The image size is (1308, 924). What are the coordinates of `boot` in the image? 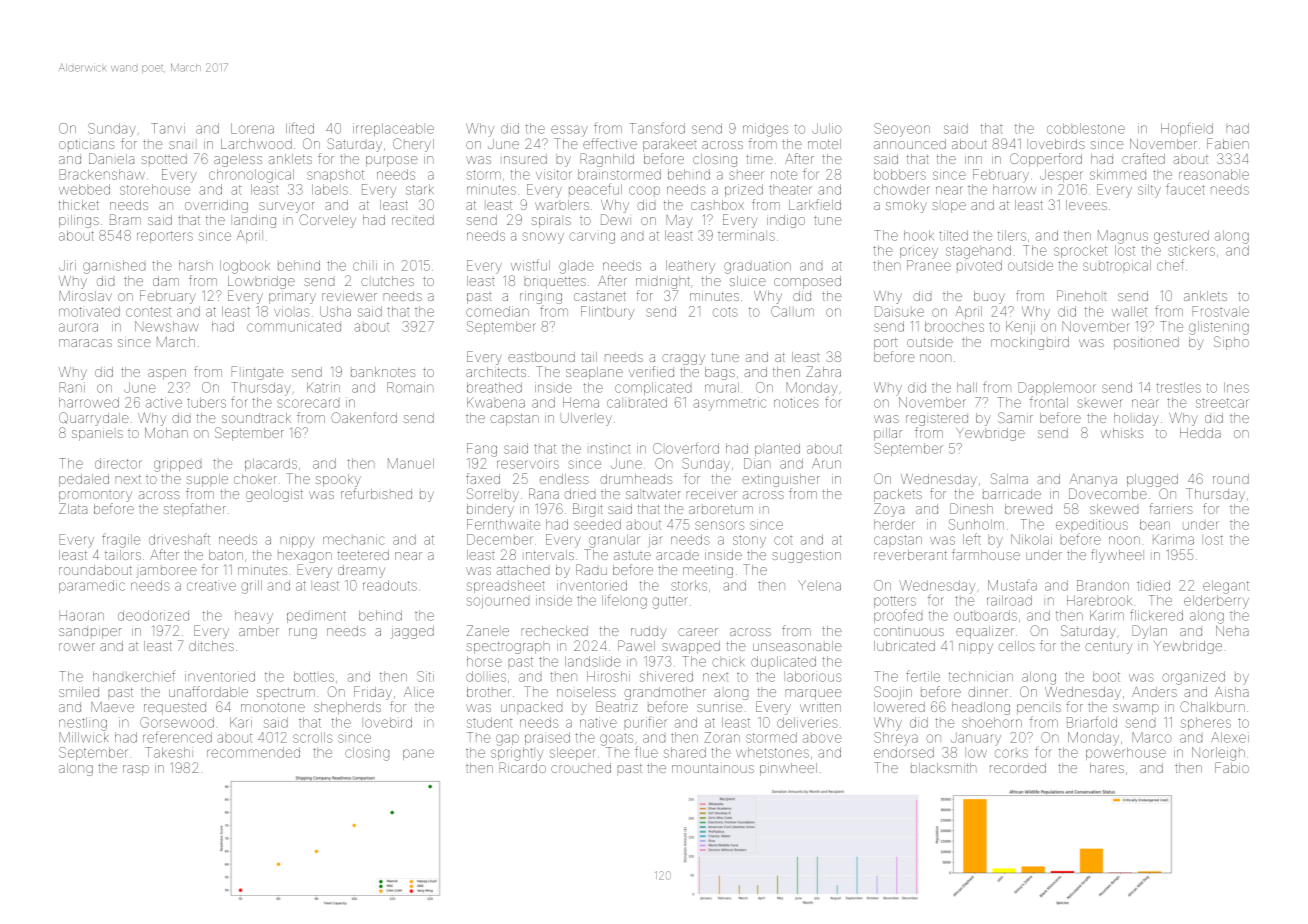 It's located at (1106, 676).
